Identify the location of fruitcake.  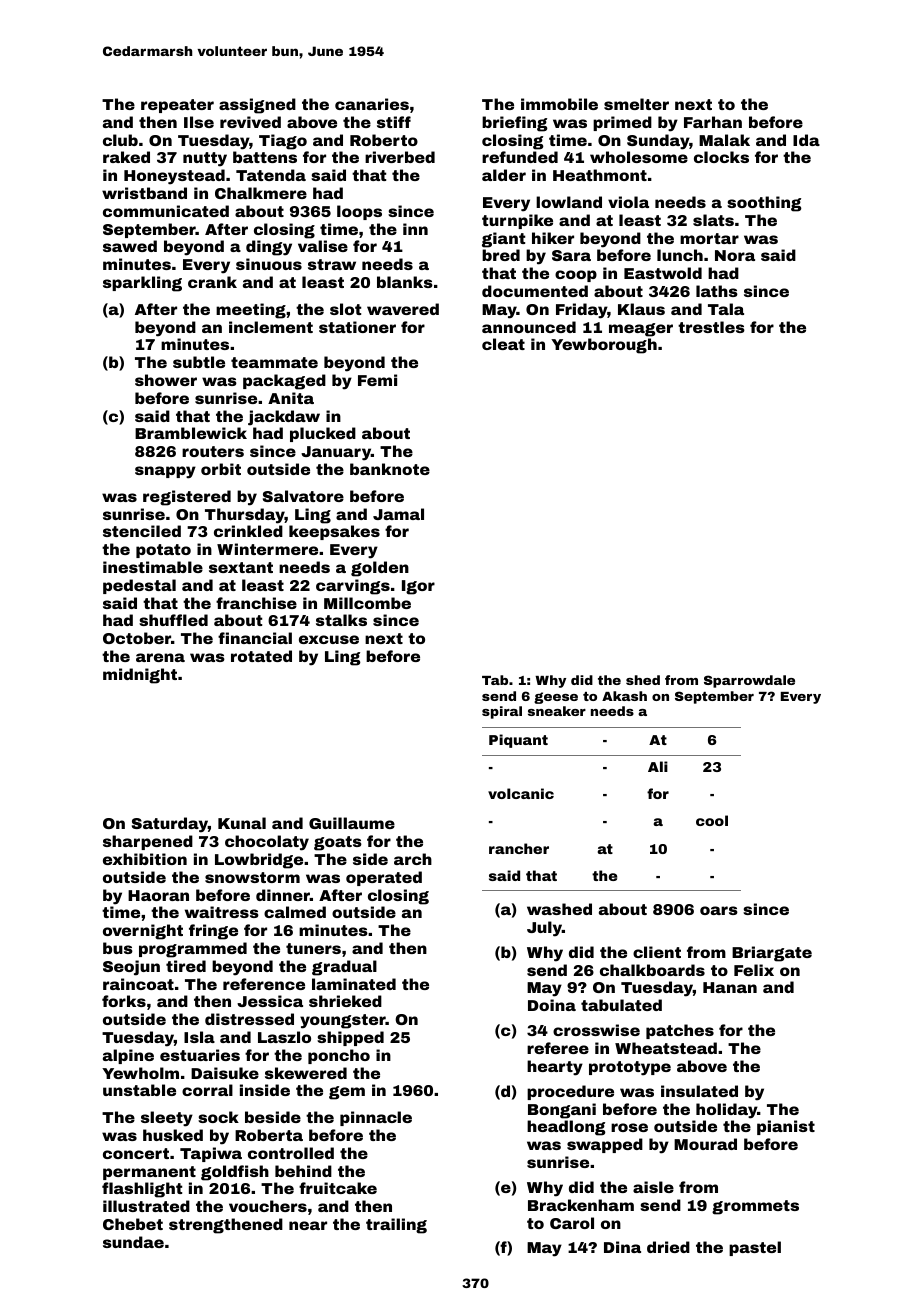
(338, 1188).
